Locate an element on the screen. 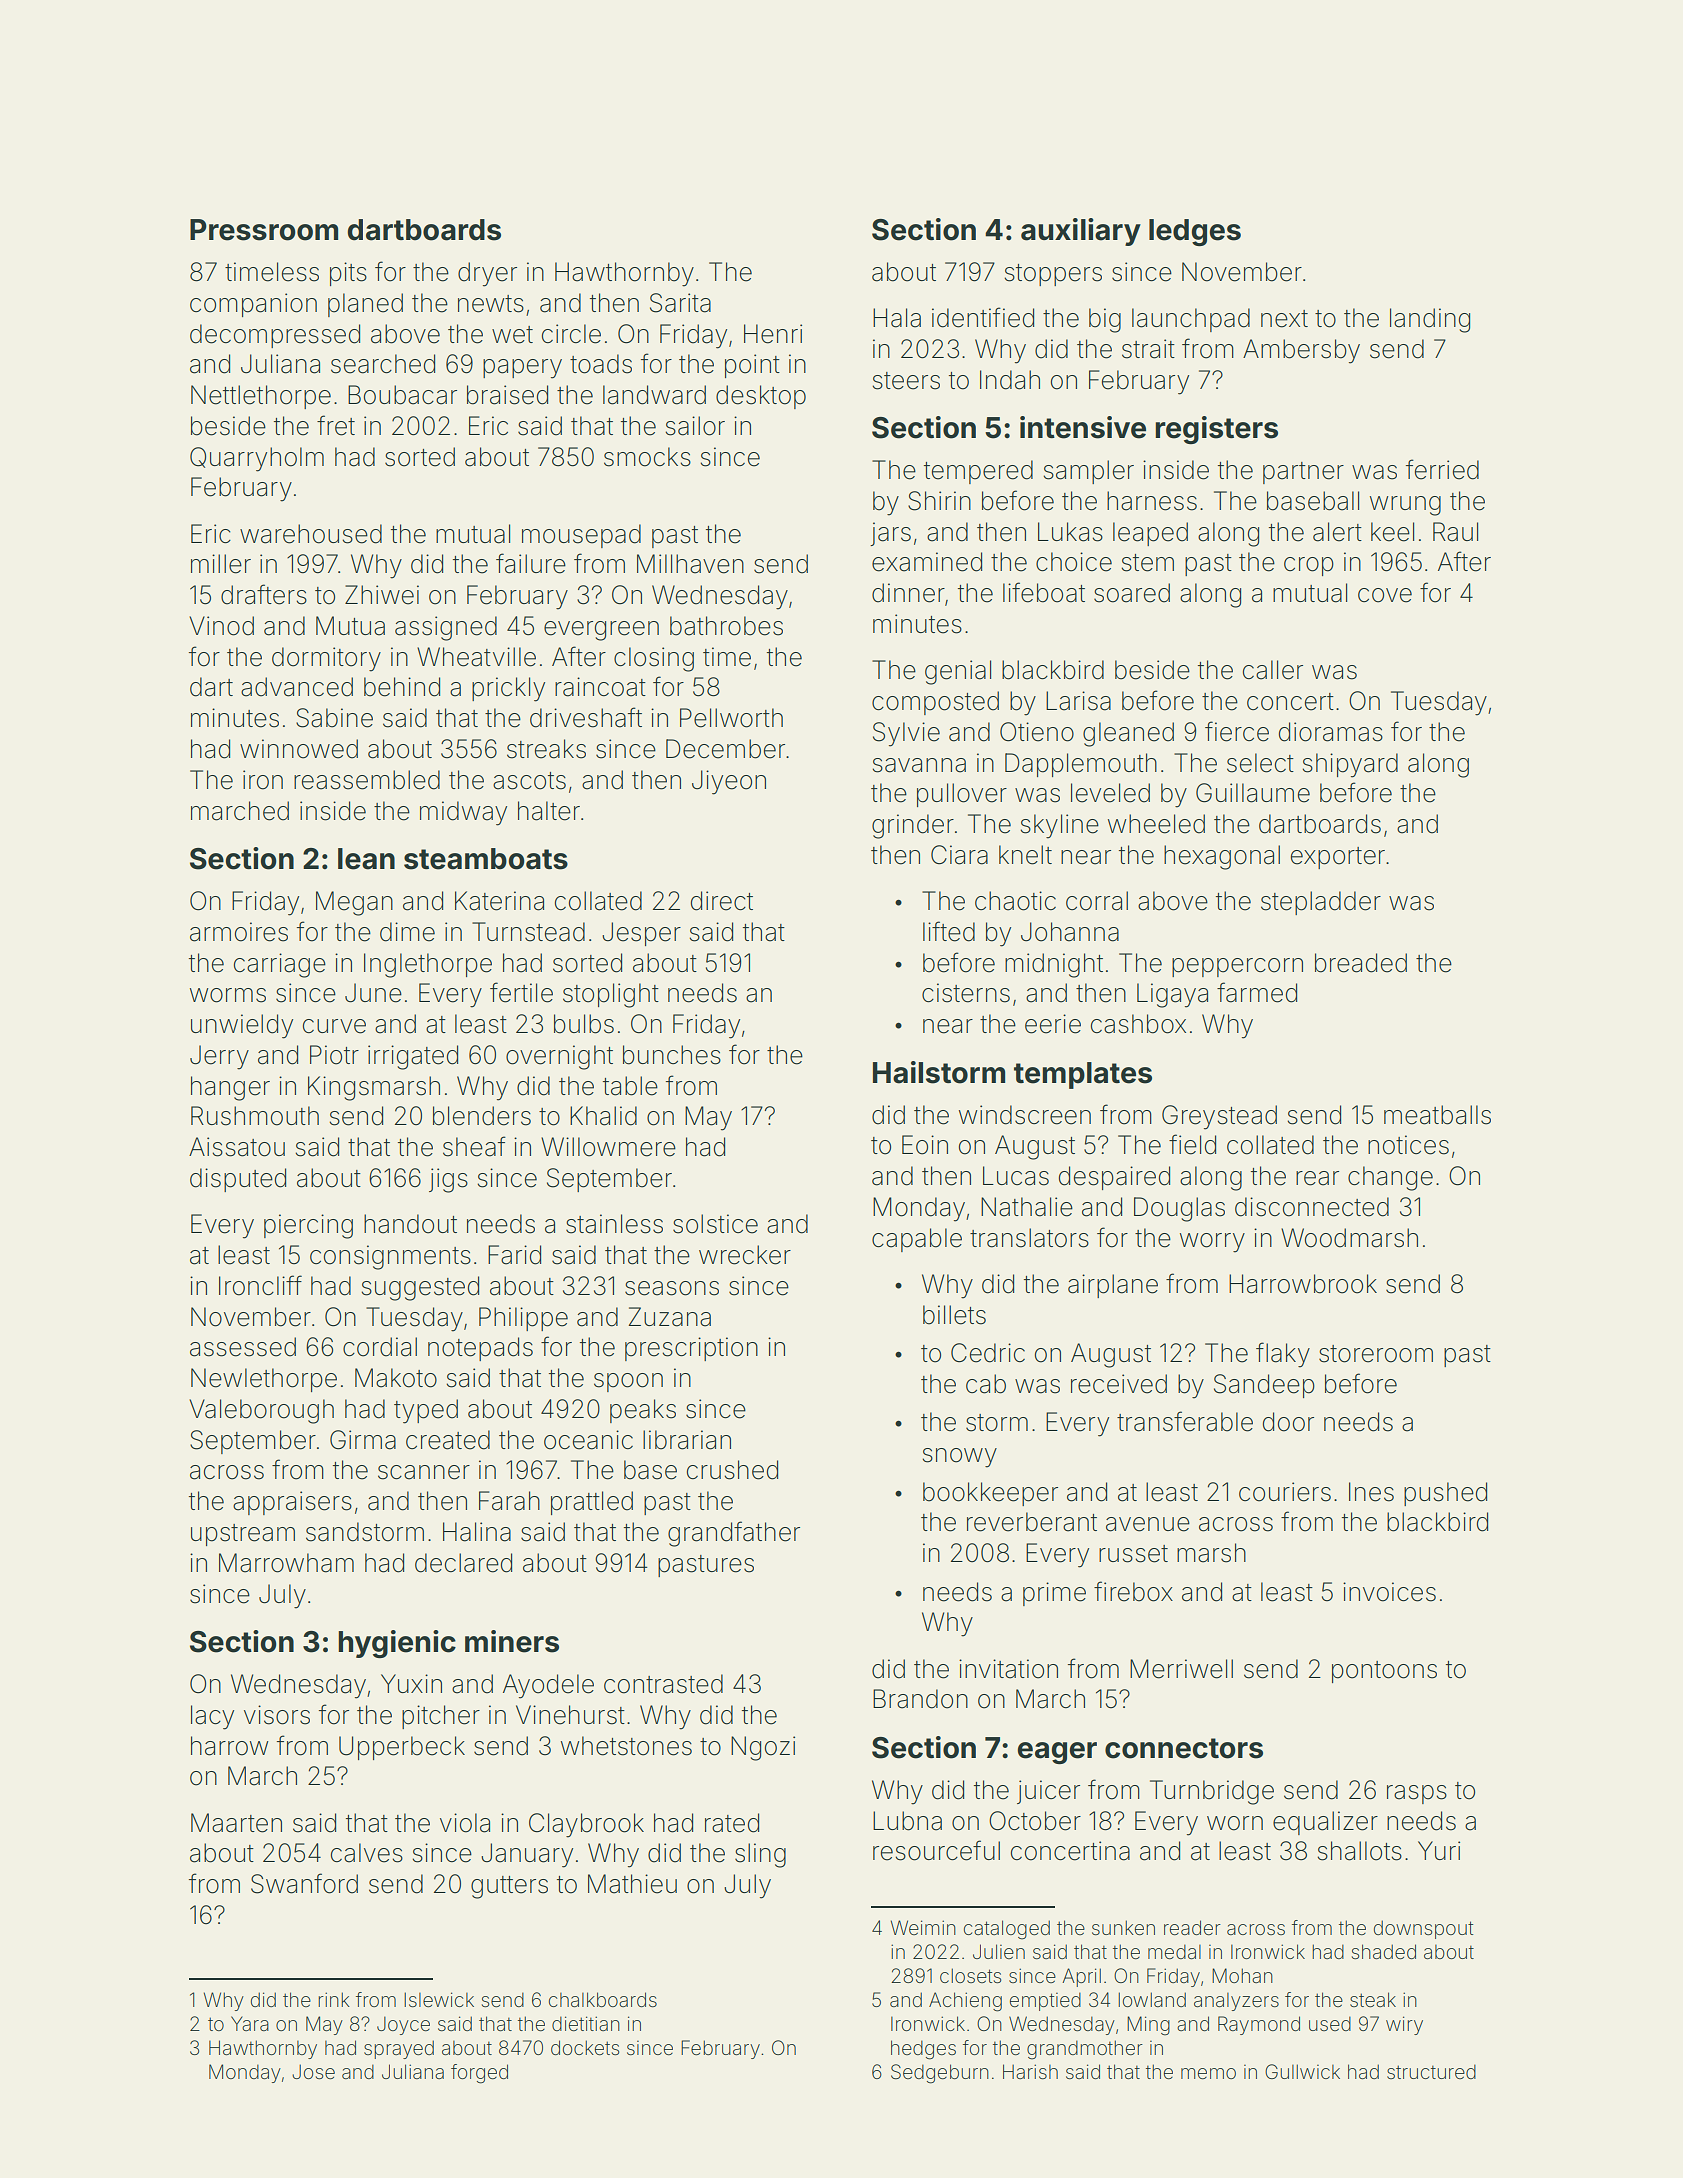  fierce is located at coordinates (1237, 731).
